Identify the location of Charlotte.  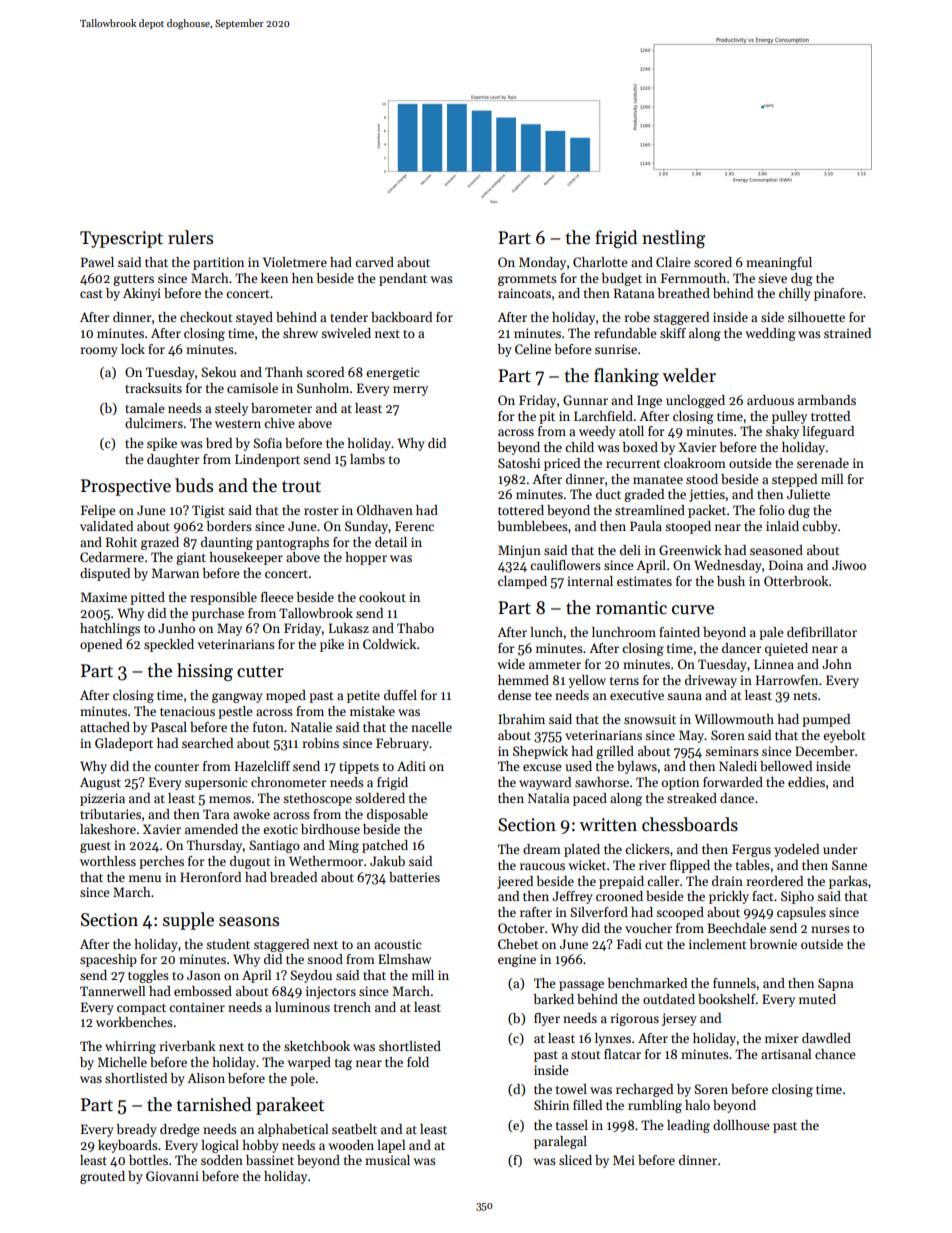
(600, 262).
